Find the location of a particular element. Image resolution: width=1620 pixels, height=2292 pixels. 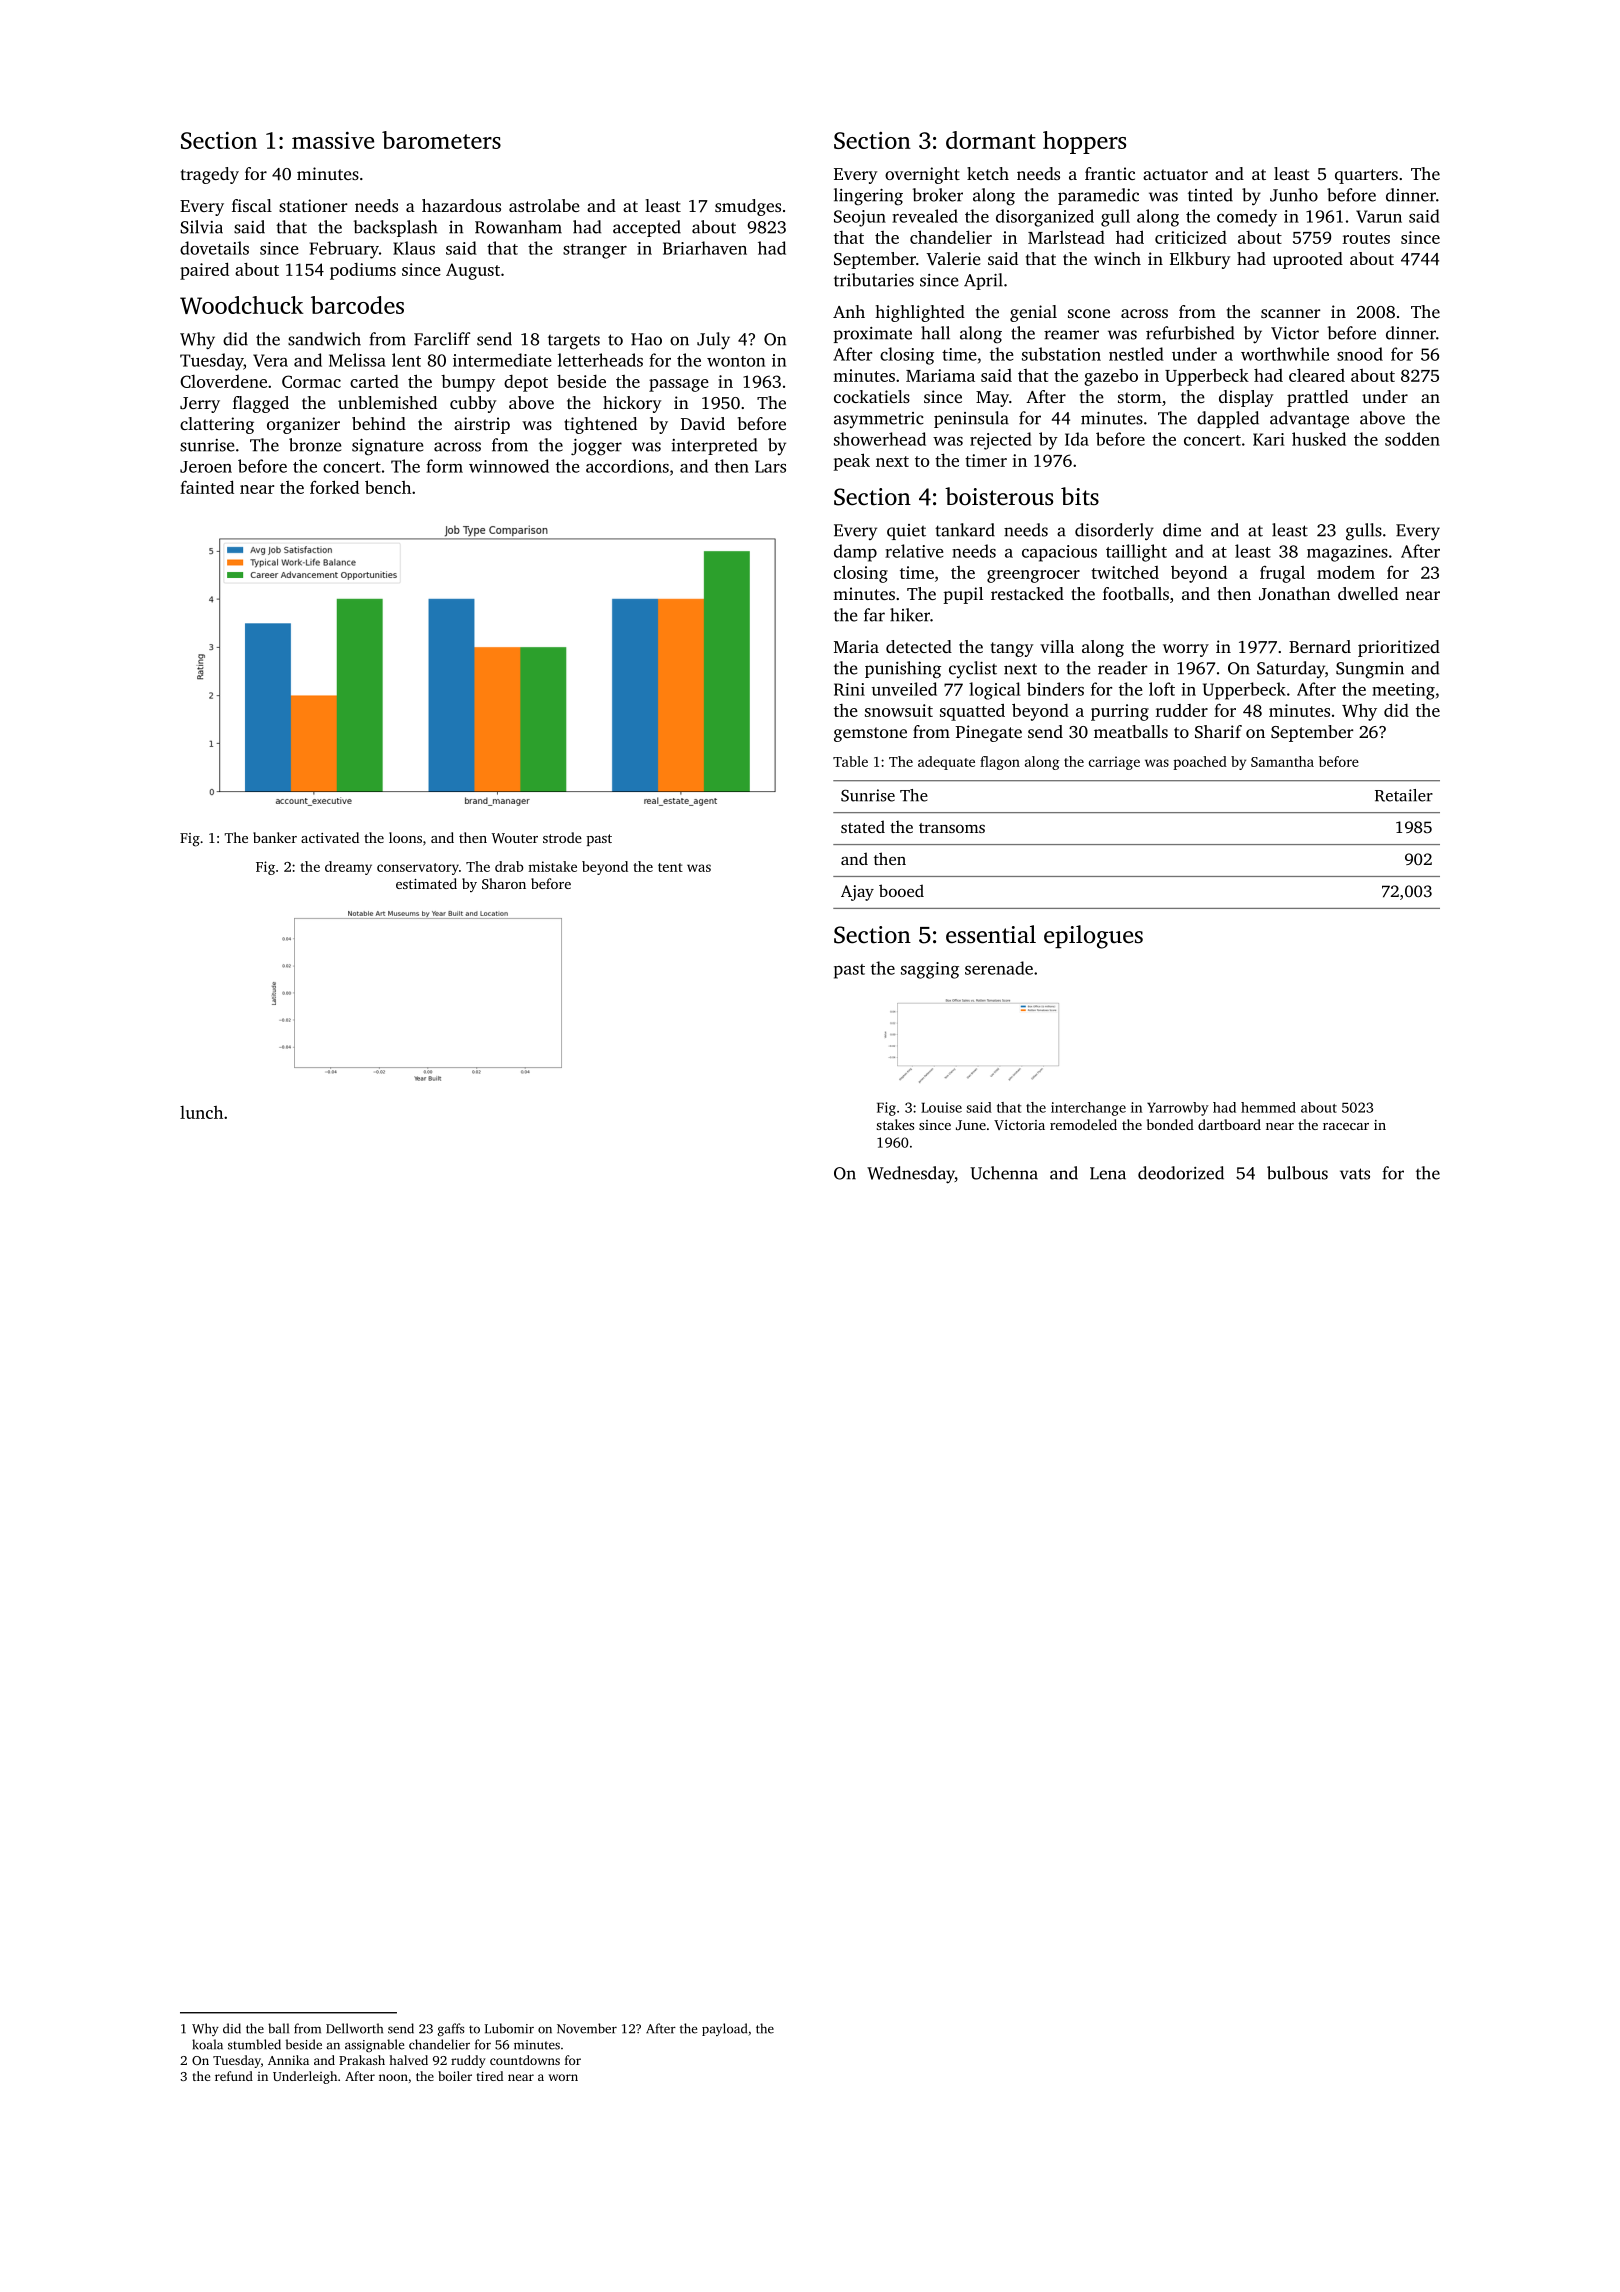

Lubomir is located at coordinates (509, 2028).
